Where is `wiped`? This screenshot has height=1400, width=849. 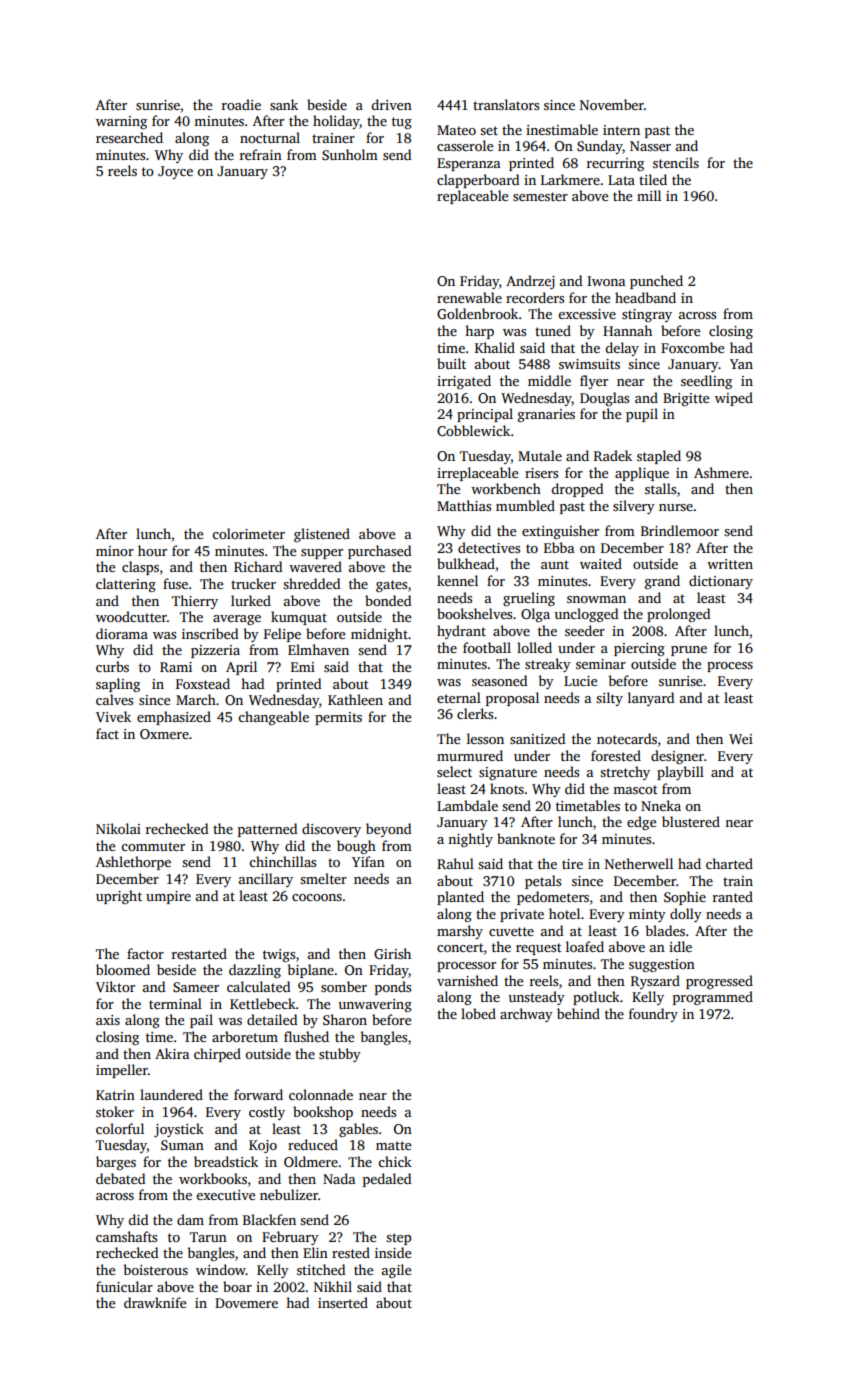
wiped is located at coordinates (734, 399).
